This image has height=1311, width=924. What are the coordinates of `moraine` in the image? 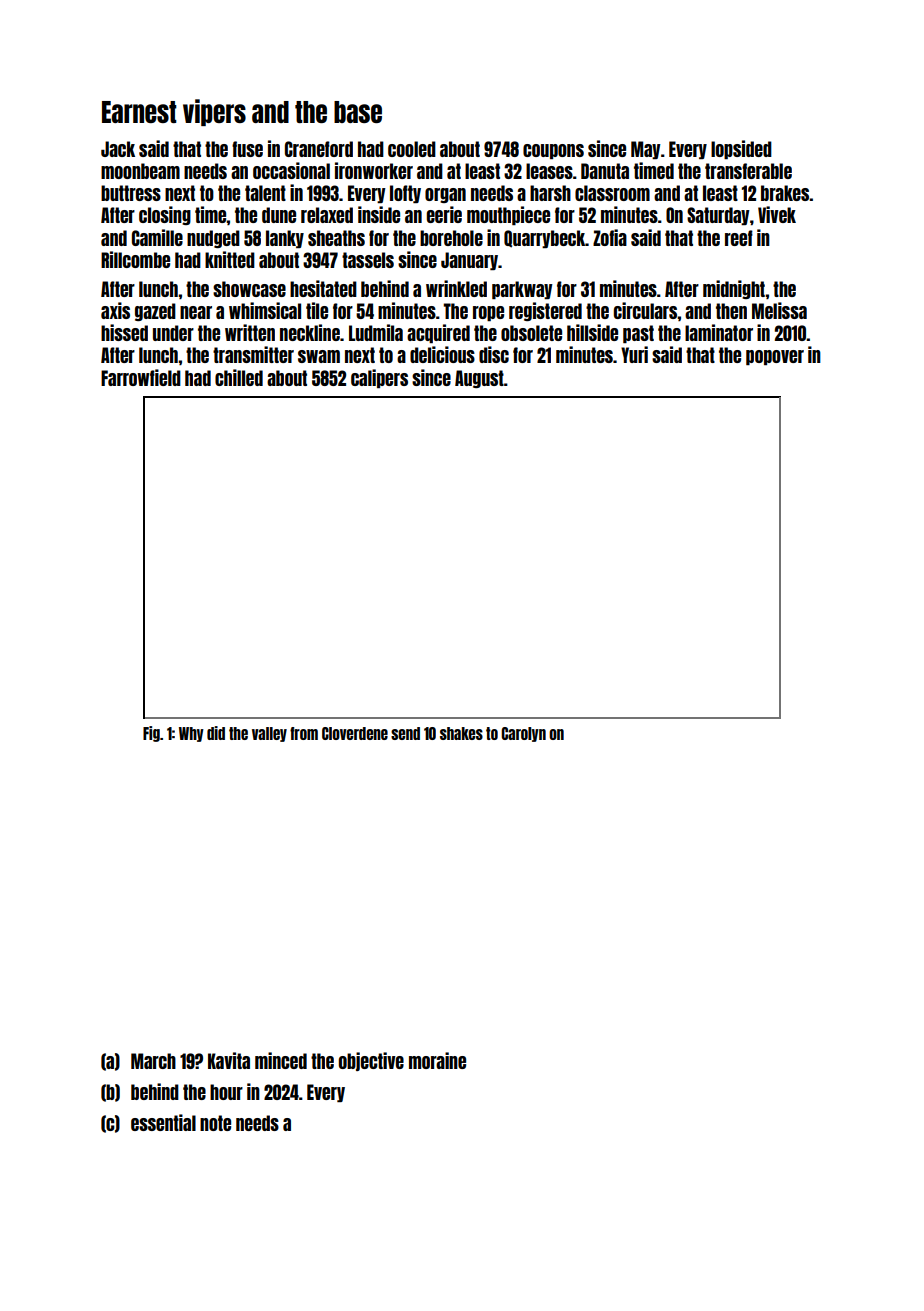 It's located at (437, 1060).
